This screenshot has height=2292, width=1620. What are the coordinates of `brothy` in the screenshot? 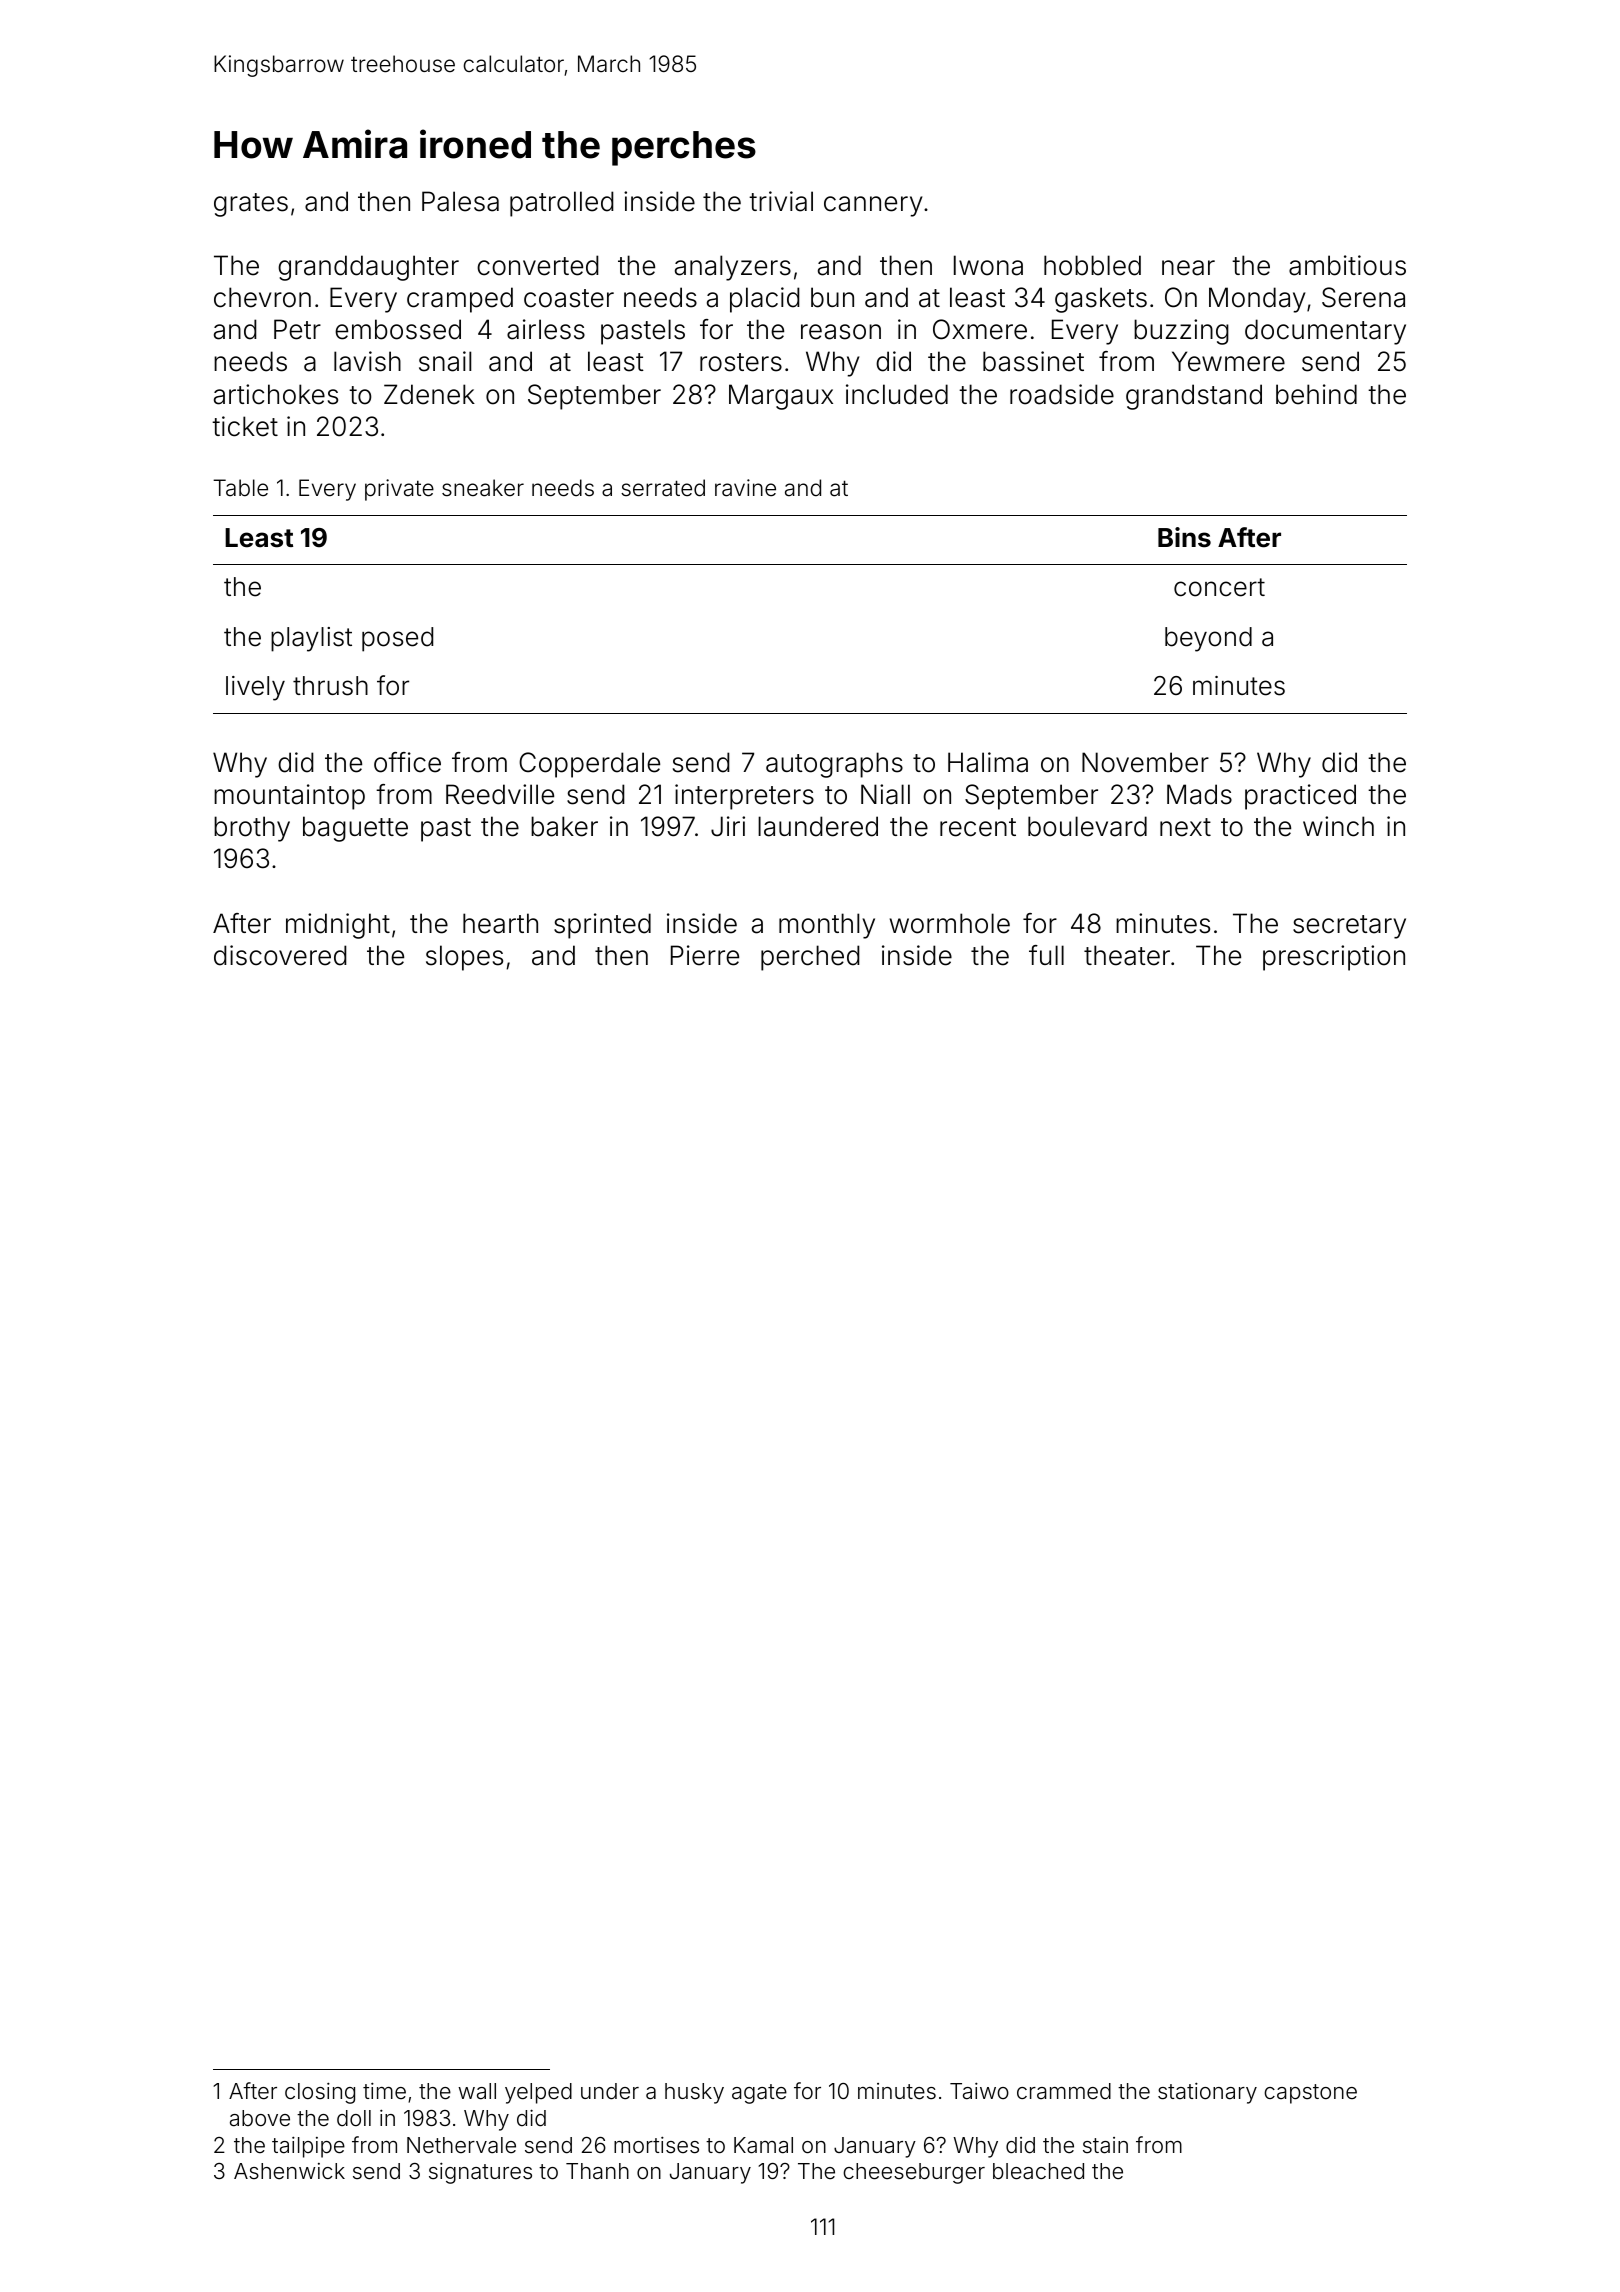 It's located at (252, 829).
